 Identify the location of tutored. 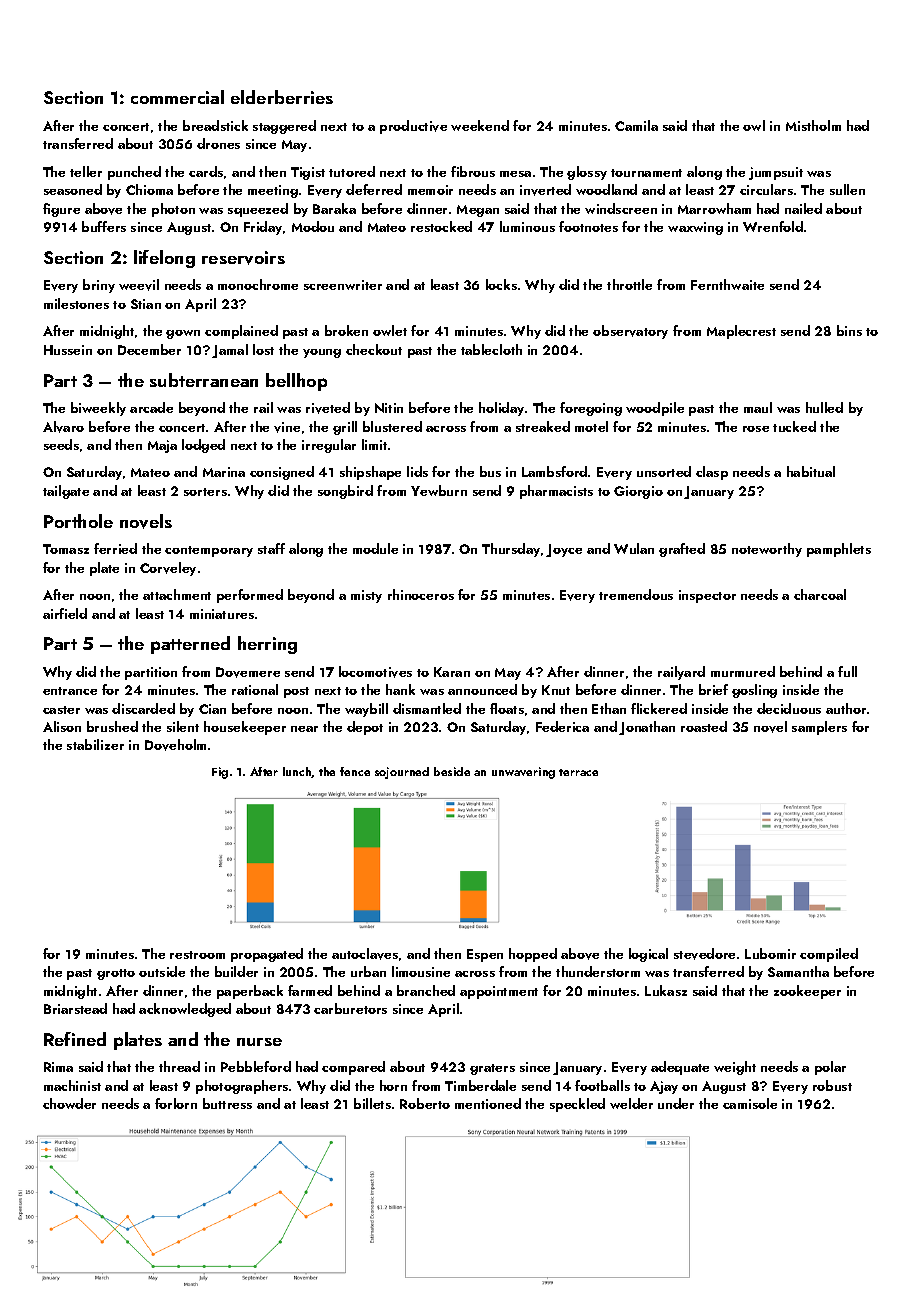
(352, 171).
